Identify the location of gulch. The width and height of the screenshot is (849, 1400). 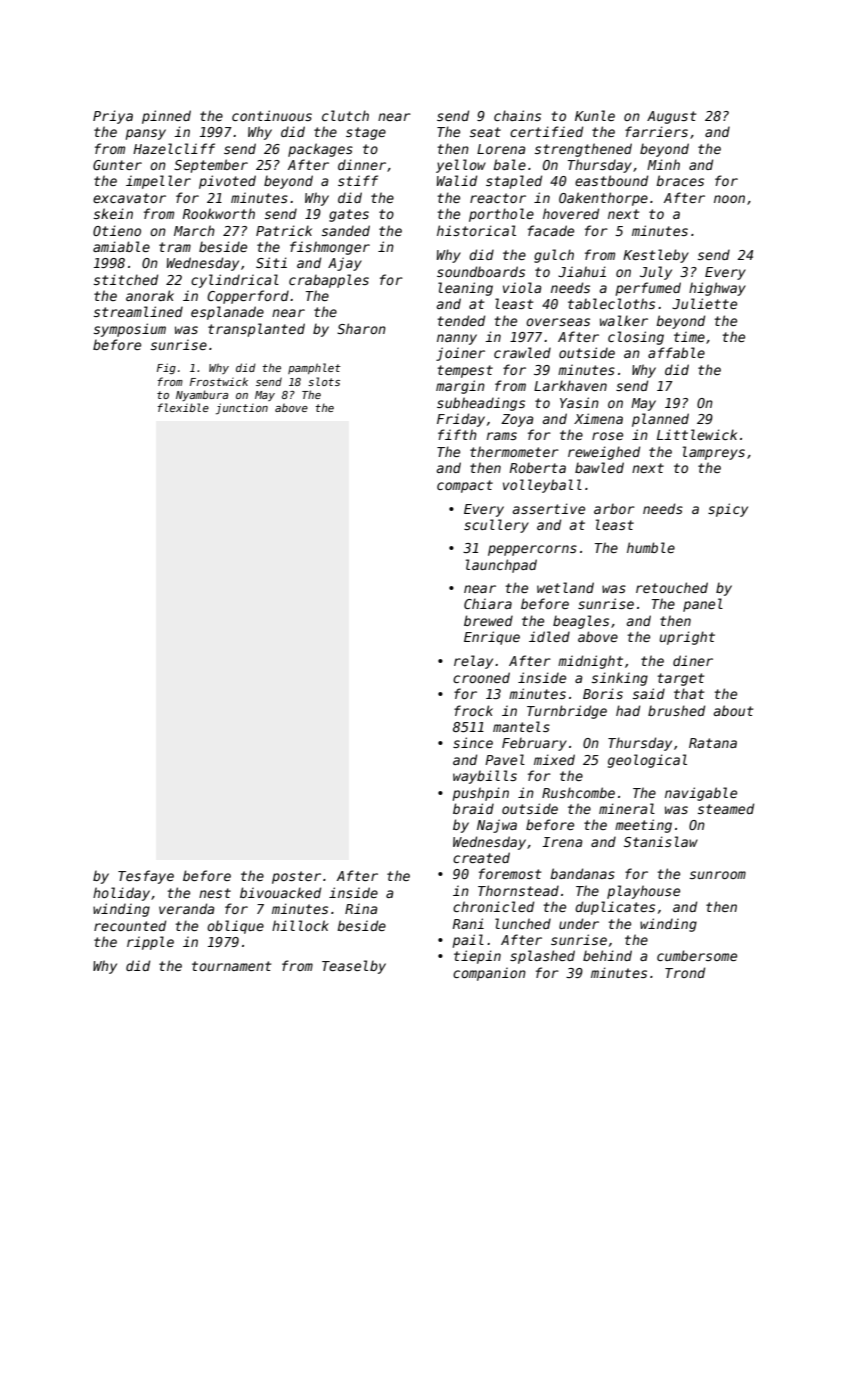
(554, 256).
